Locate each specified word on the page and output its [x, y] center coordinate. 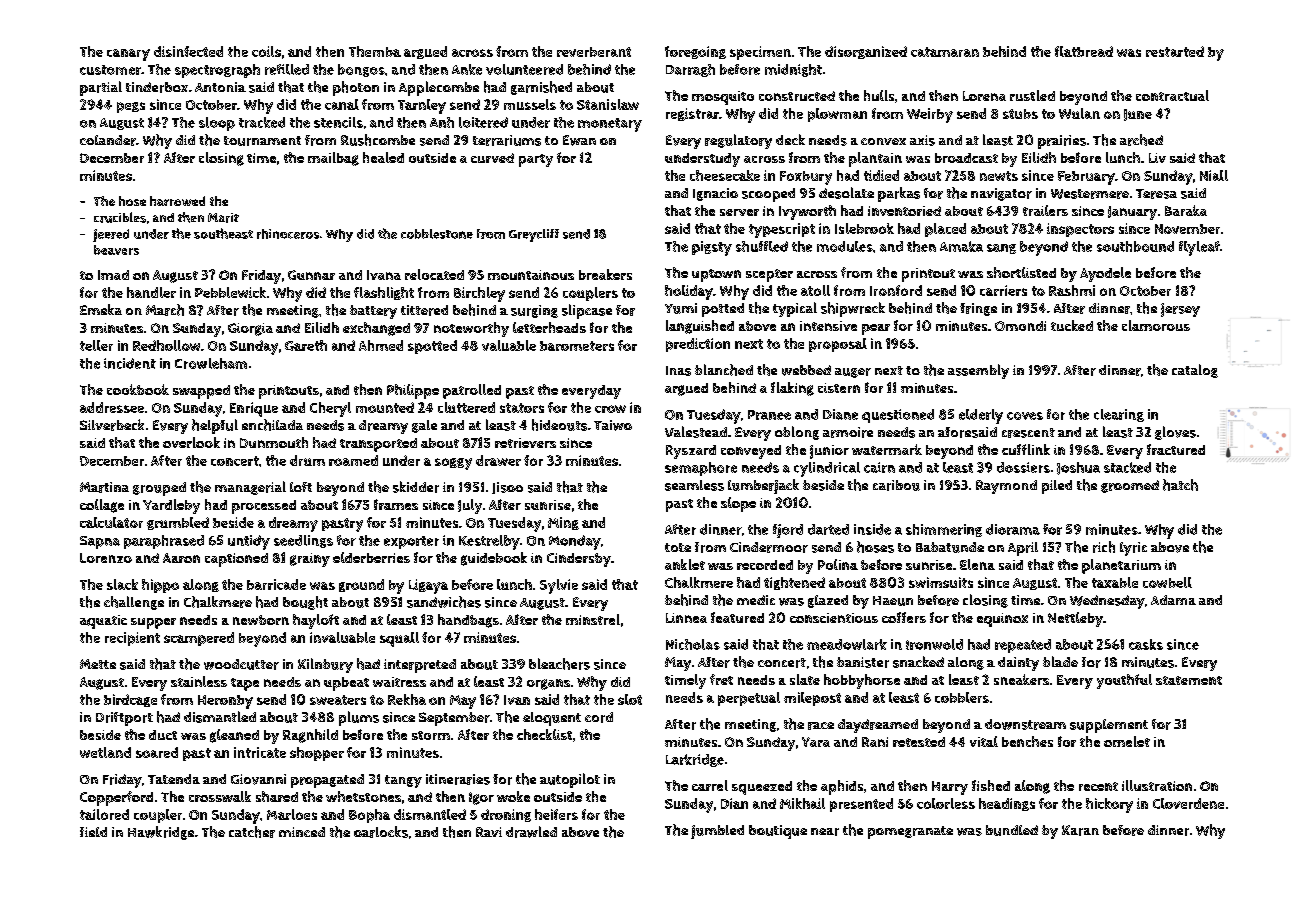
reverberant [594, 52]
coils [266, 51]
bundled [1012, 830]
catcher [252, 832]
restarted [1175, 51]
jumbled [717, 832]
